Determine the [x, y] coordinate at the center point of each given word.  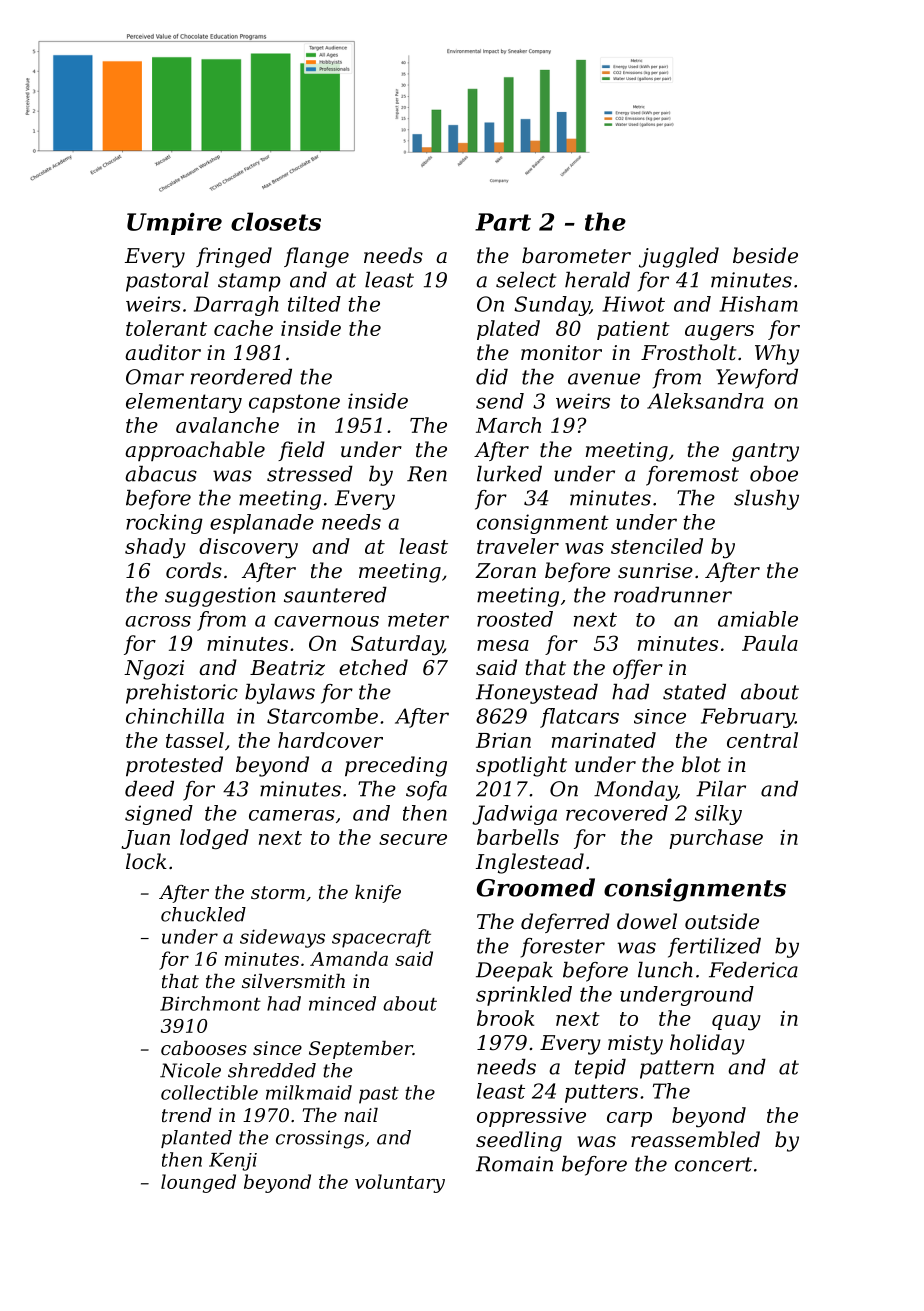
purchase [716, 839]
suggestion [220, 597]
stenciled [657, 546]
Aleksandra [705, 401]
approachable [195, 451]
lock [146, 861]
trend [187, 1115]
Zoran [505, 570]
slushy [766, 500]
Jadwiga [514, 815]
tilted [314, 304]
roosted [515, 619]
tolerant [166, 328]
